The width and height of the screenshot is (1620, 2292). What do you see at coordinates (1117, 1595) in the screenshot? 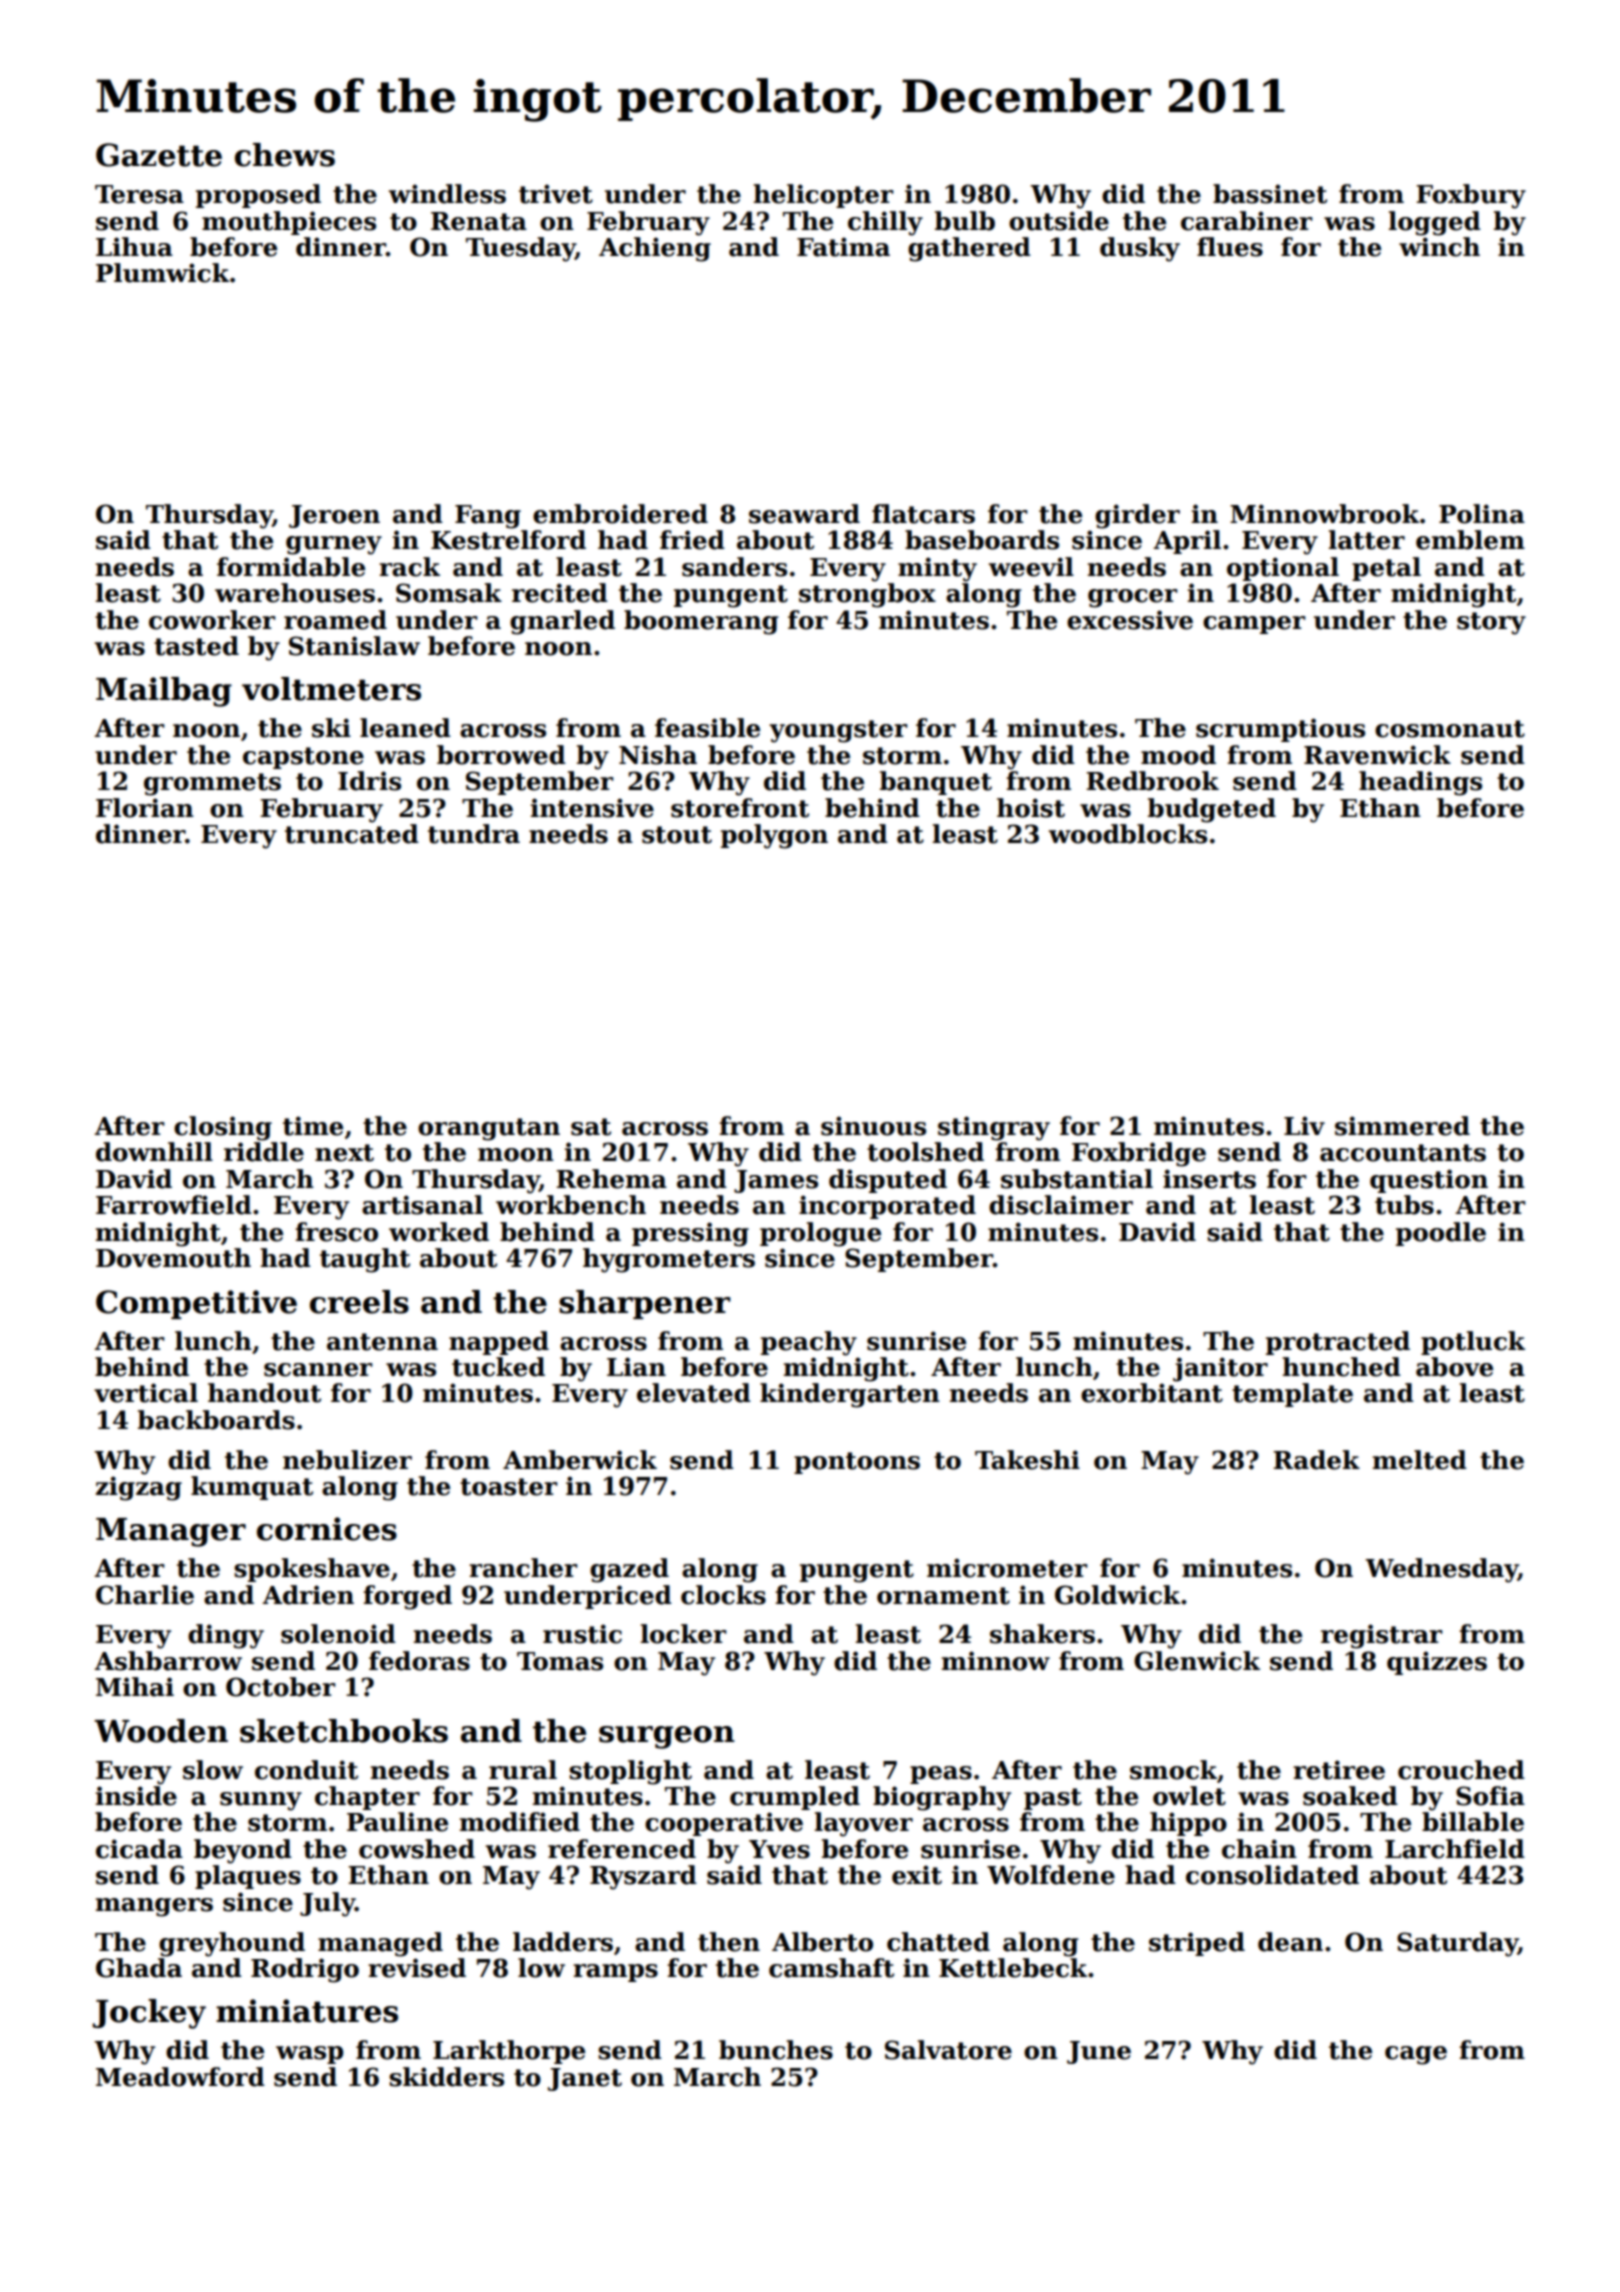
I see `Goldwick` at bounding box center [1117, 1595].
